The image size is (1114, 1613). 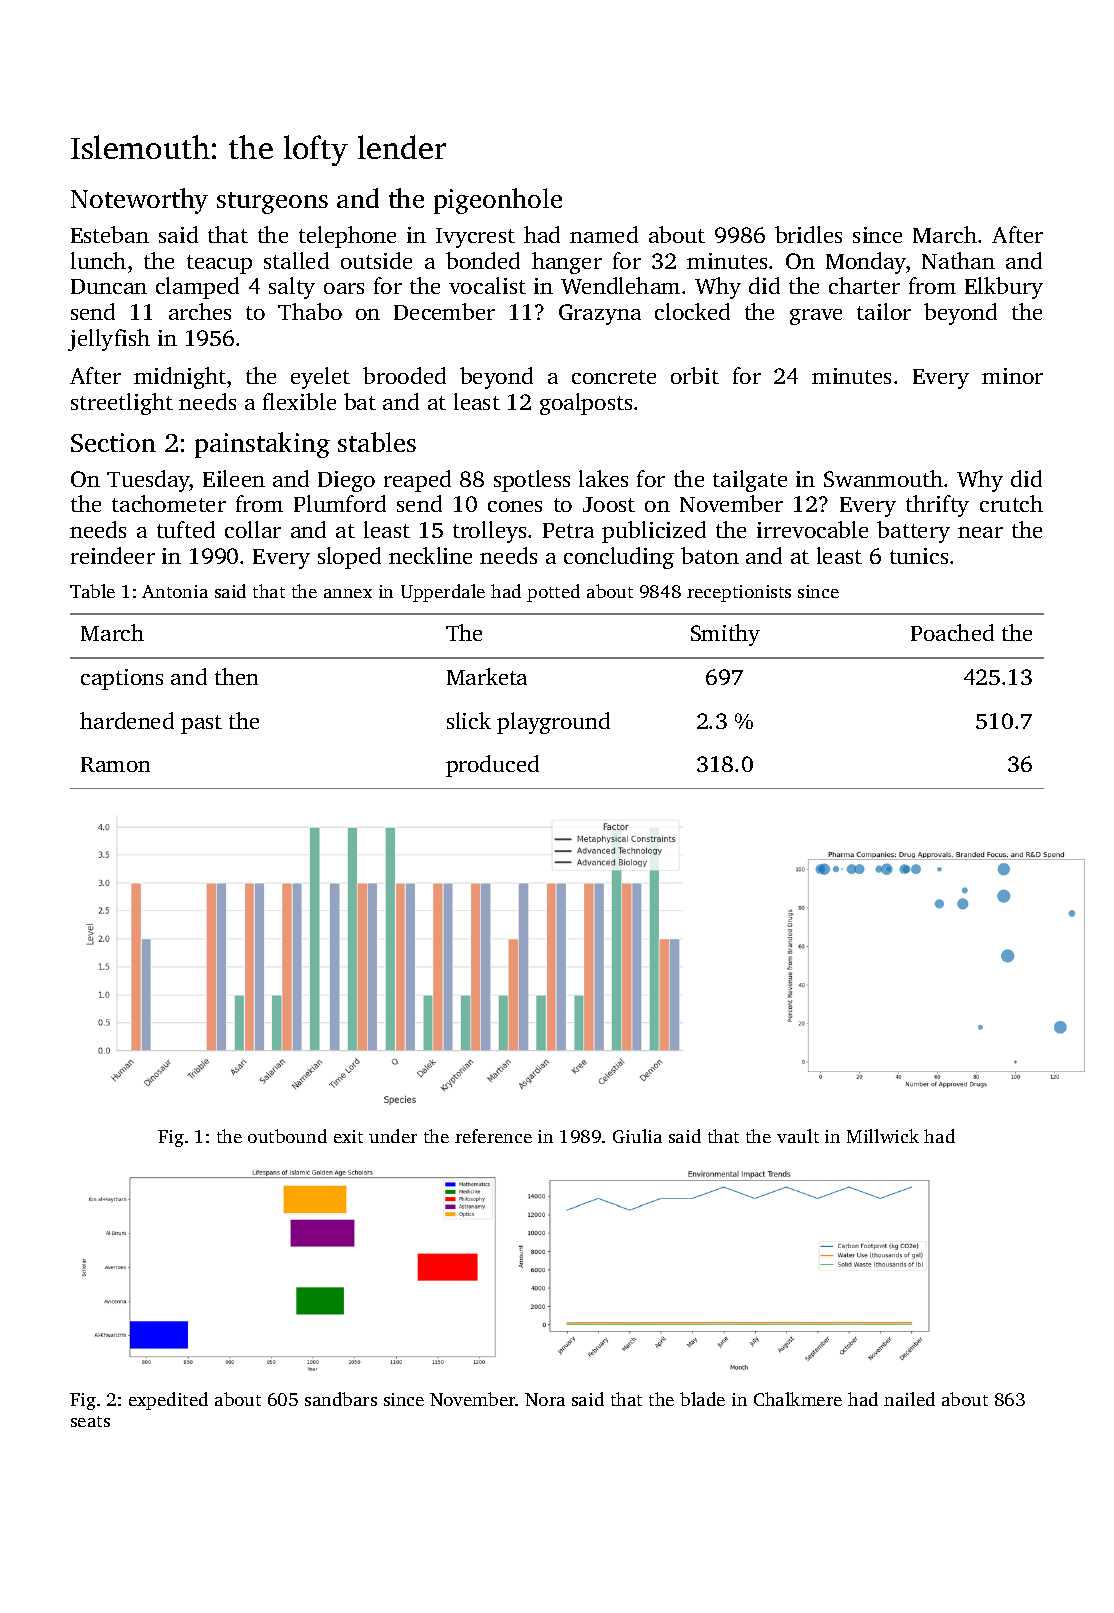 I want to click on Poached, so click(x=952, y=632).
